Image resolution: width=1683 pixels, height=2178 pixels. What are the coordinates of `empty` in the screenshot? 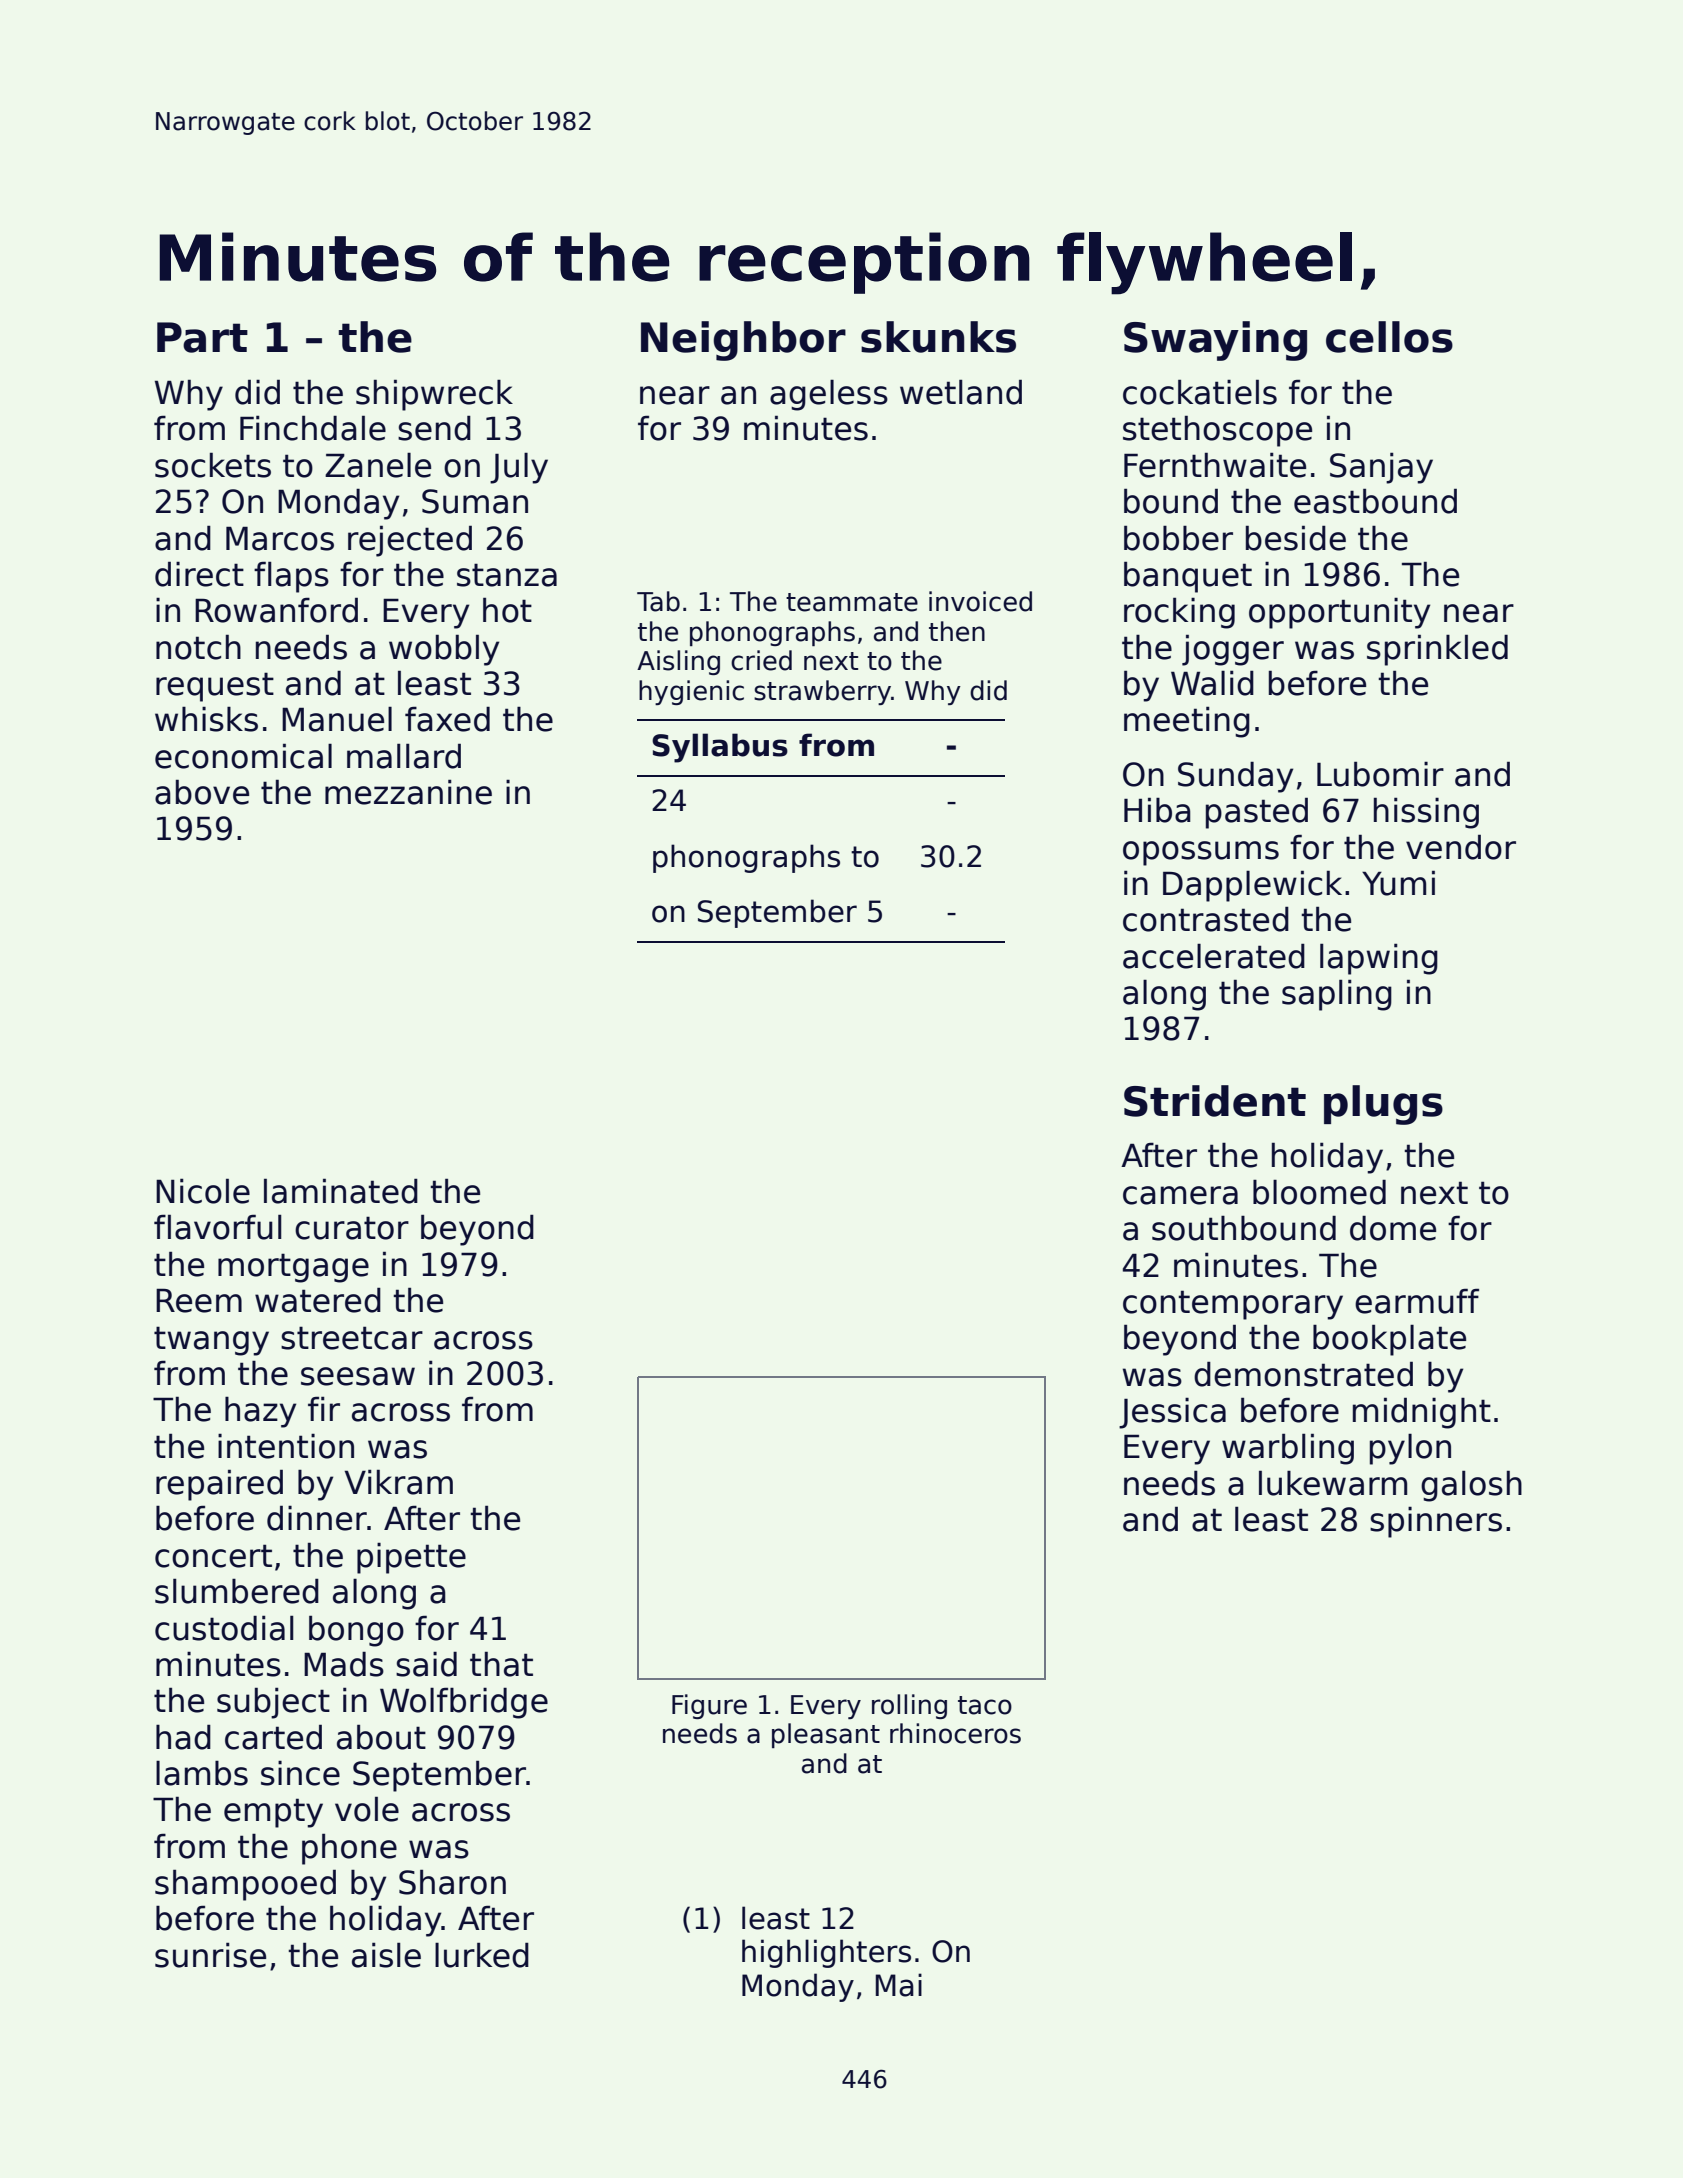 It's located at (273, 1813).
